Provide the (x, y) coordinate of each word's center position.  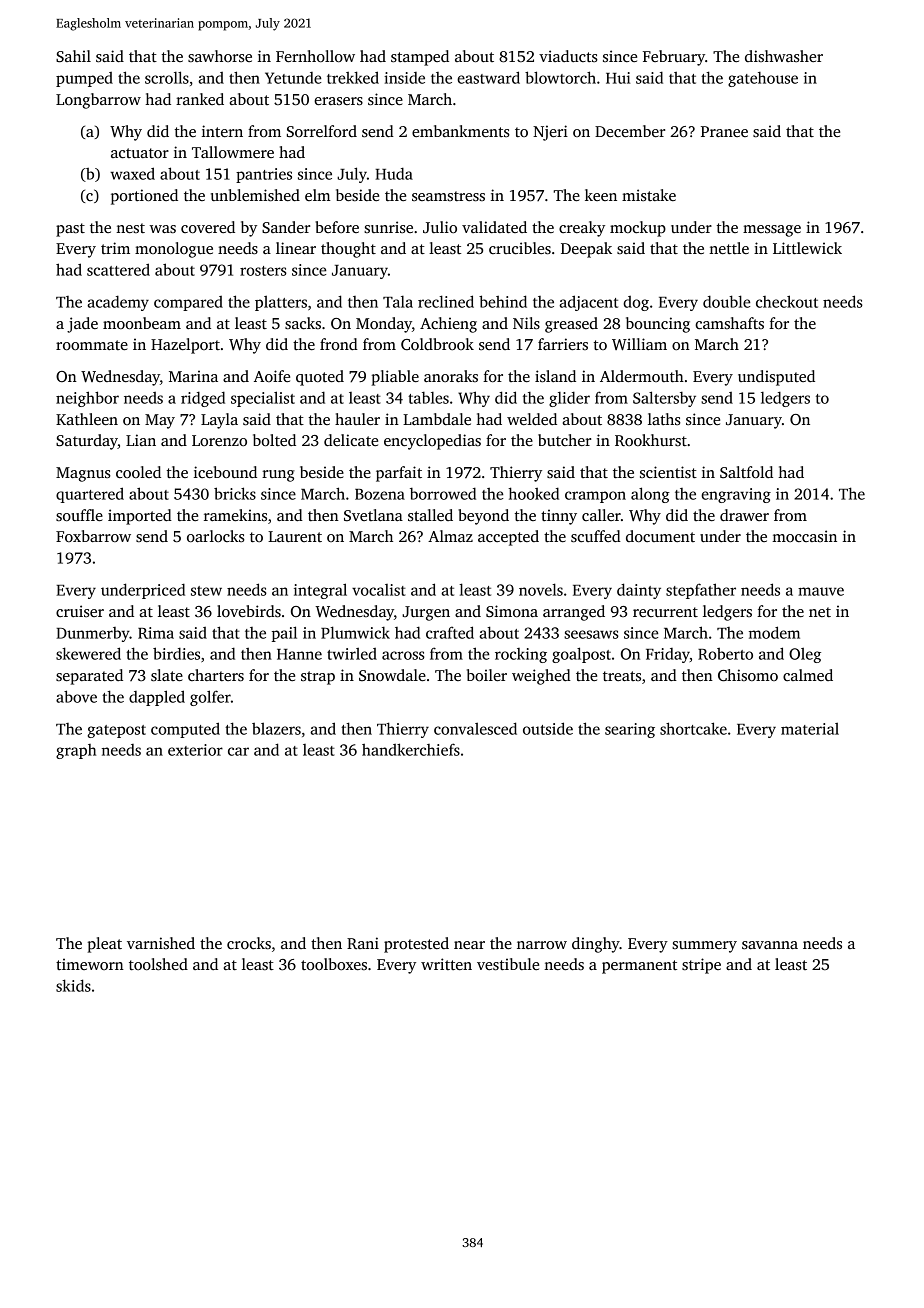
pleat (105, 945)
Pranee (724, 131)
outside (548, 728)
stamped (420, 58)
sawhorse (220, 56)
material (810, 728)
